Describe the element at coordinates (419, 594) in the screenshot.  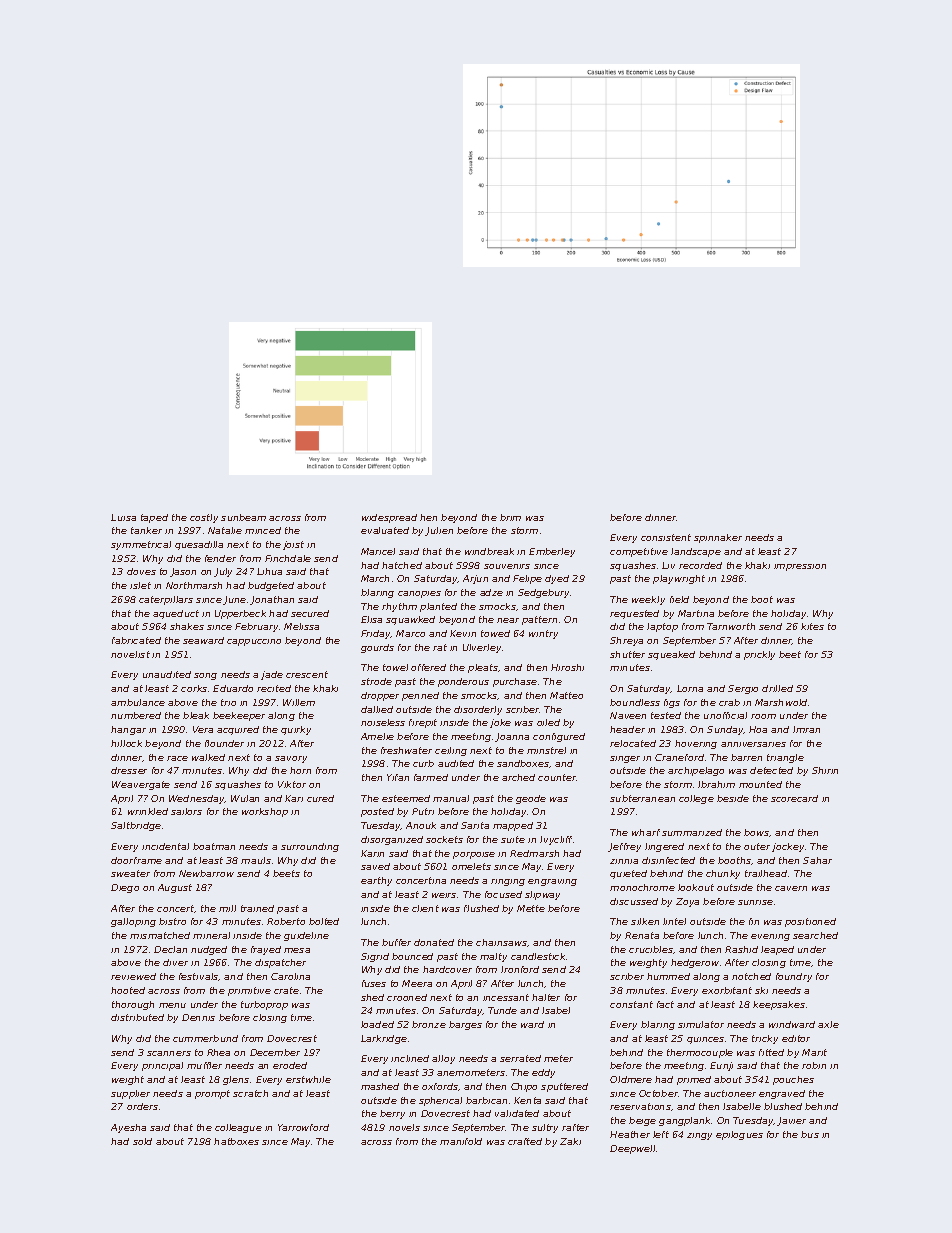
I see `canopies` at that location.
